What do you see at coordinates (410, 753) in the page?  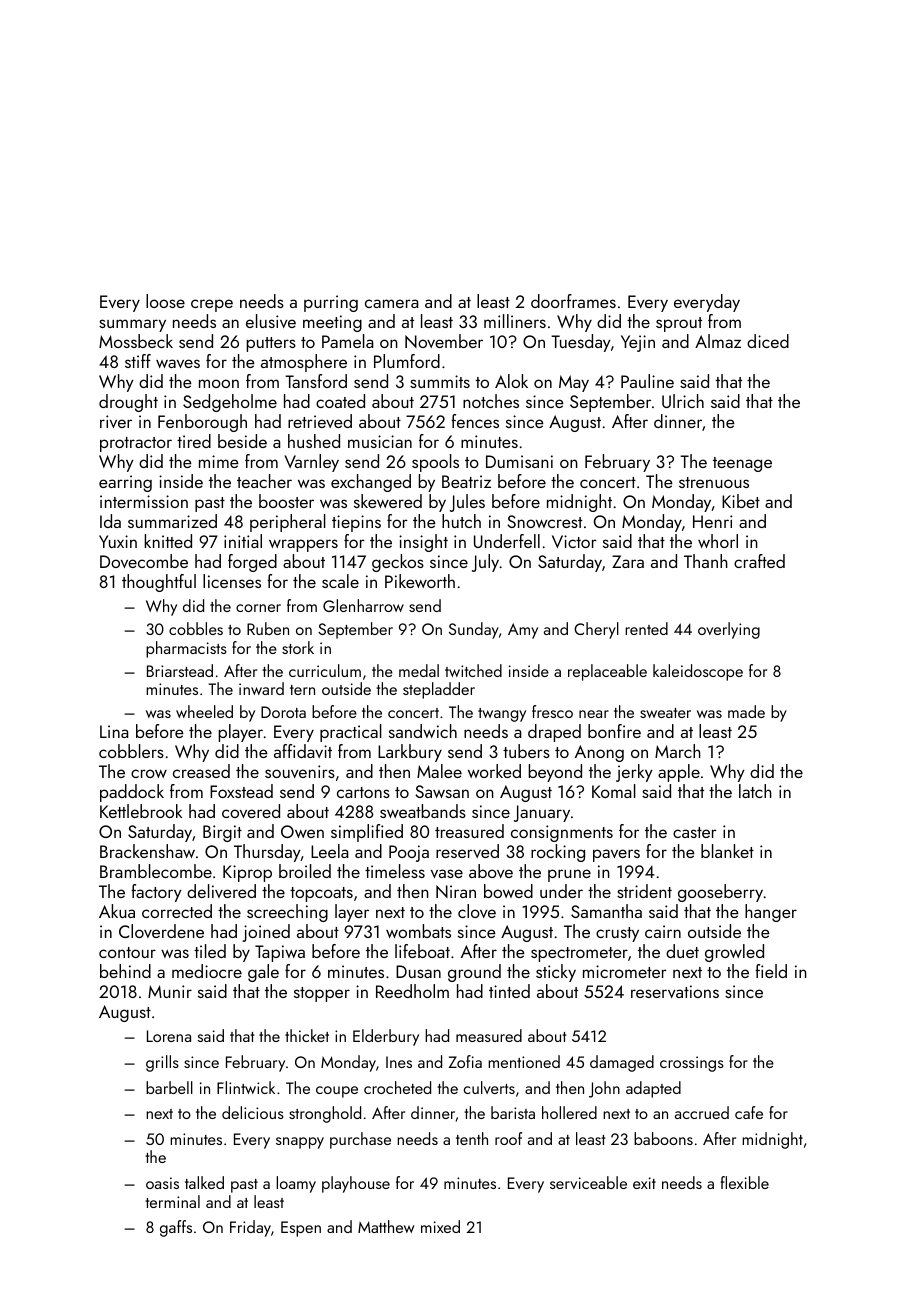 I see `Larkbury` at bounding box center [410, 753].
